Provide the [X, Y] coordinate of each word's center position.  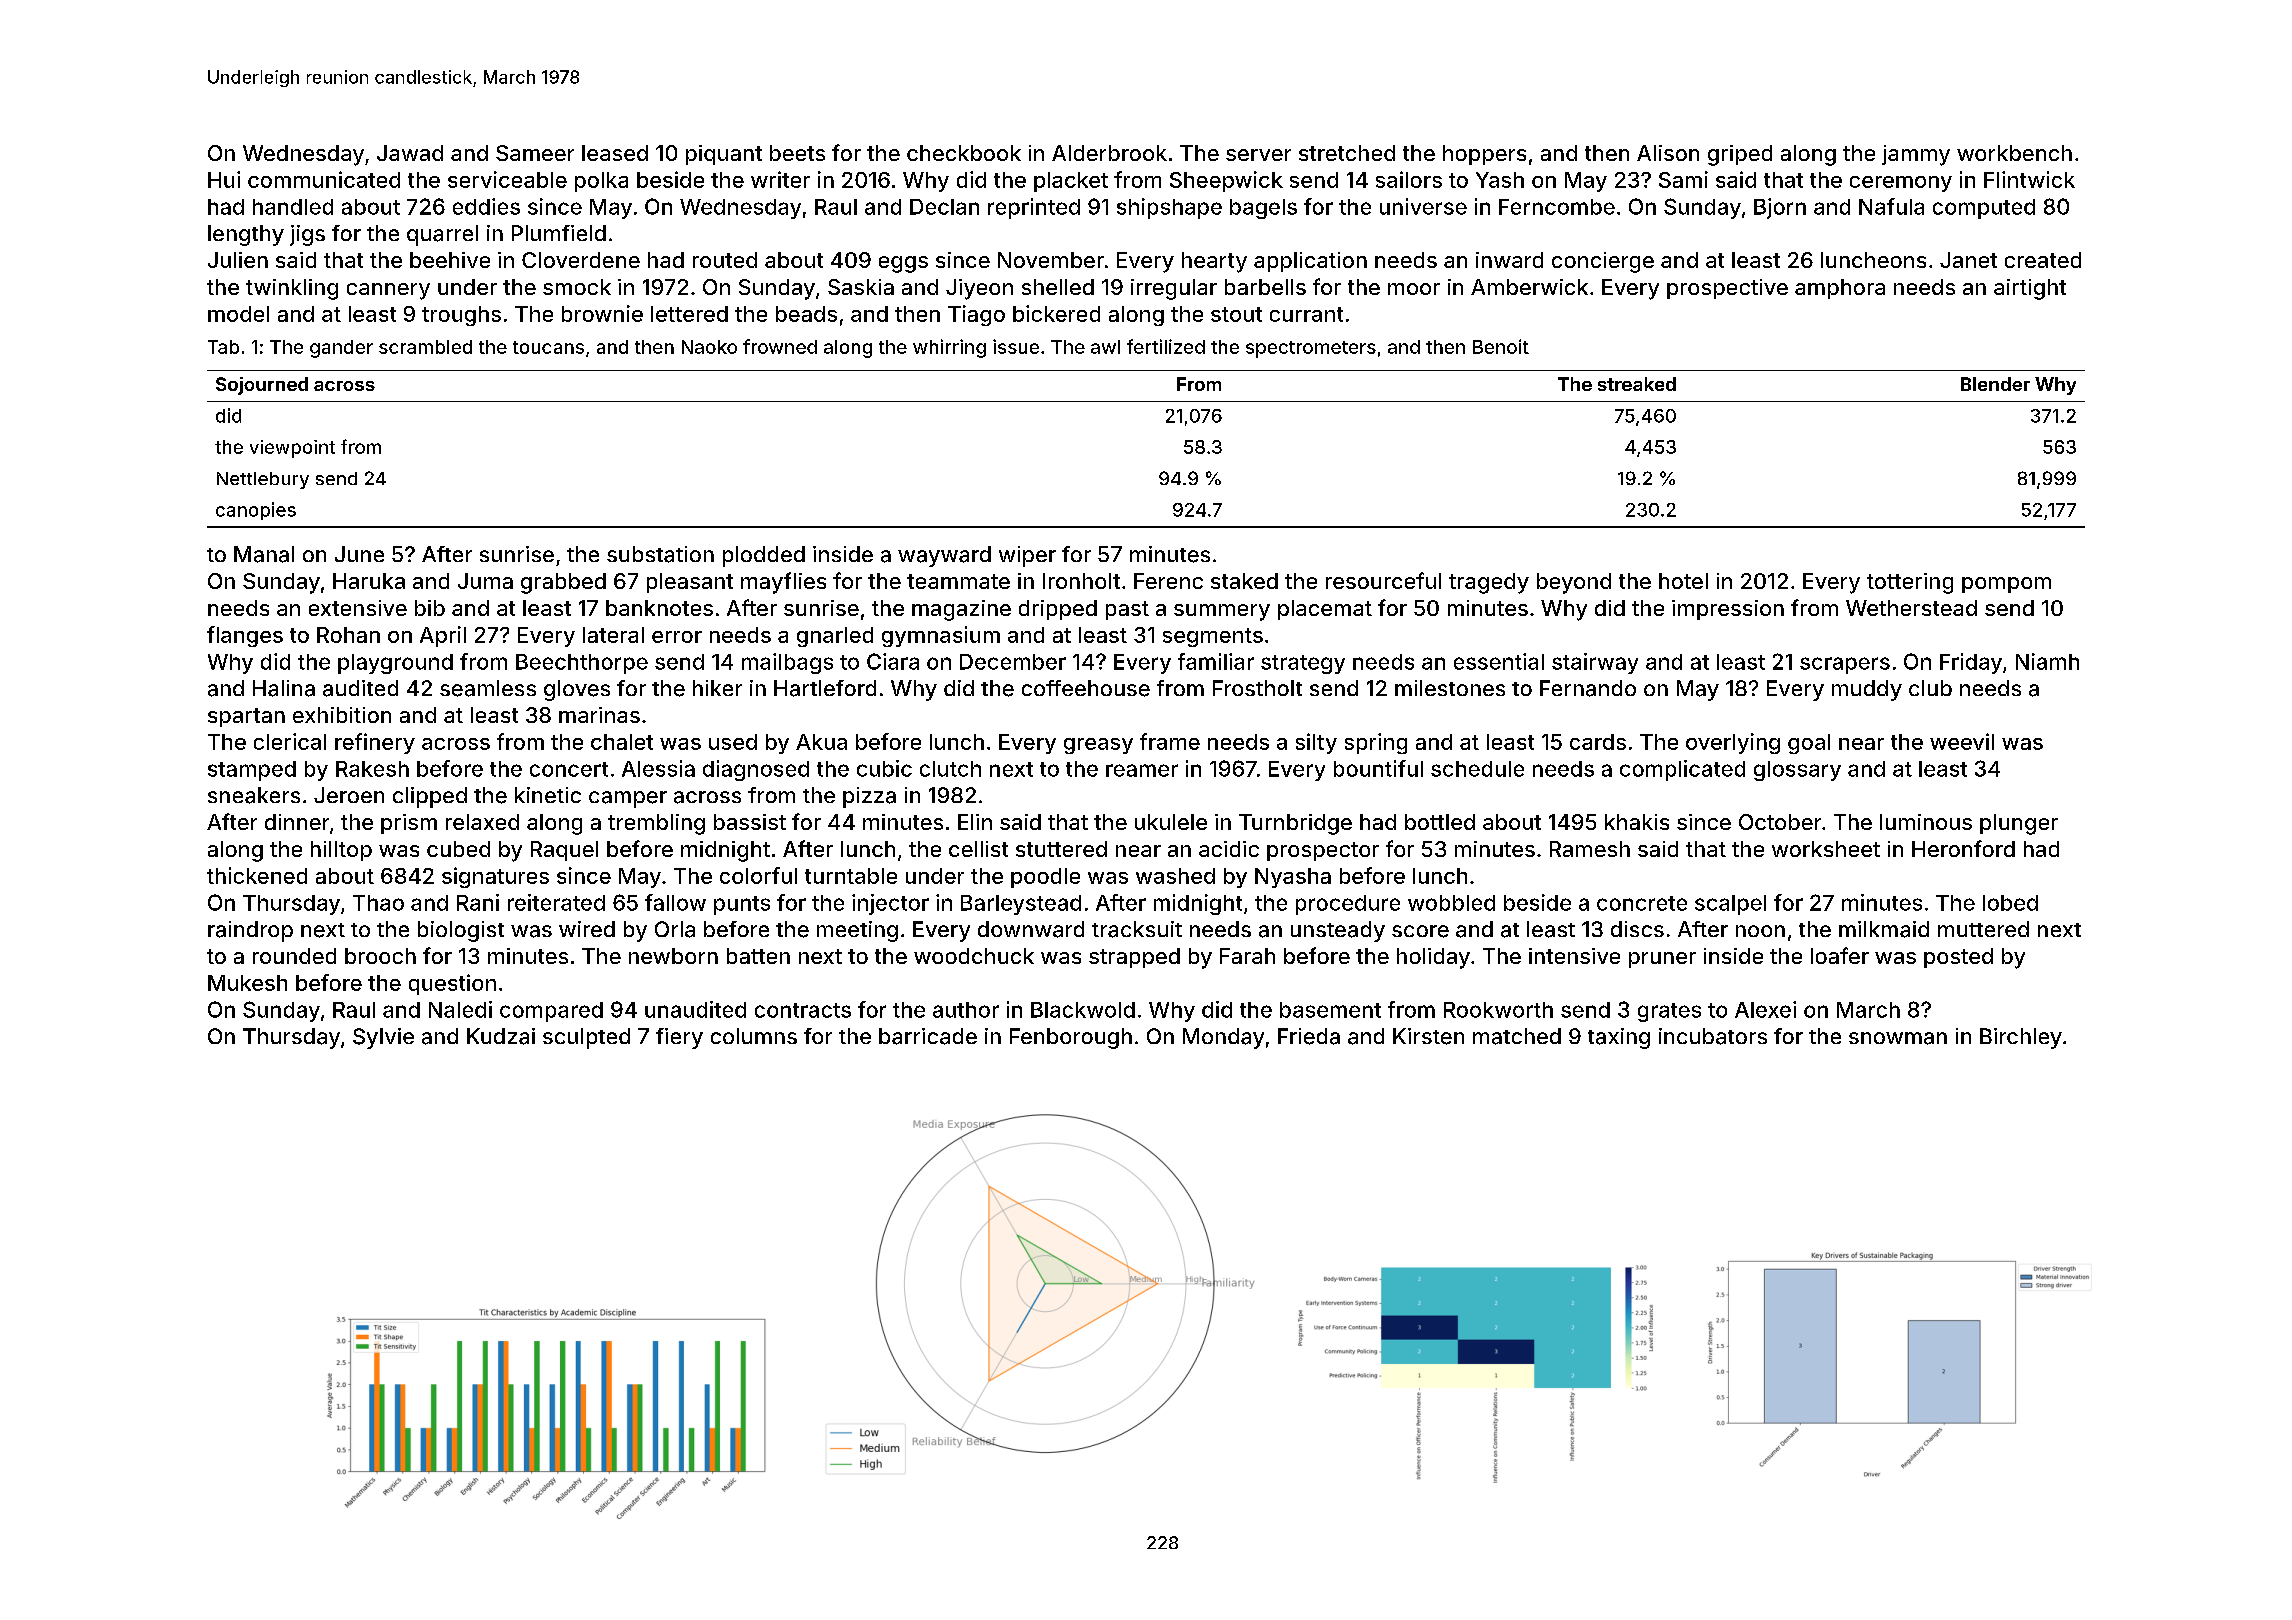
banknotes [659, 608]
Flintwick [2029, 179]
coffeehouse [1086, 688]
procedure [1348, 905]
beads [806, 314]
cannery [388, 291]
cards [1598, 742]
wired [587, 929]
